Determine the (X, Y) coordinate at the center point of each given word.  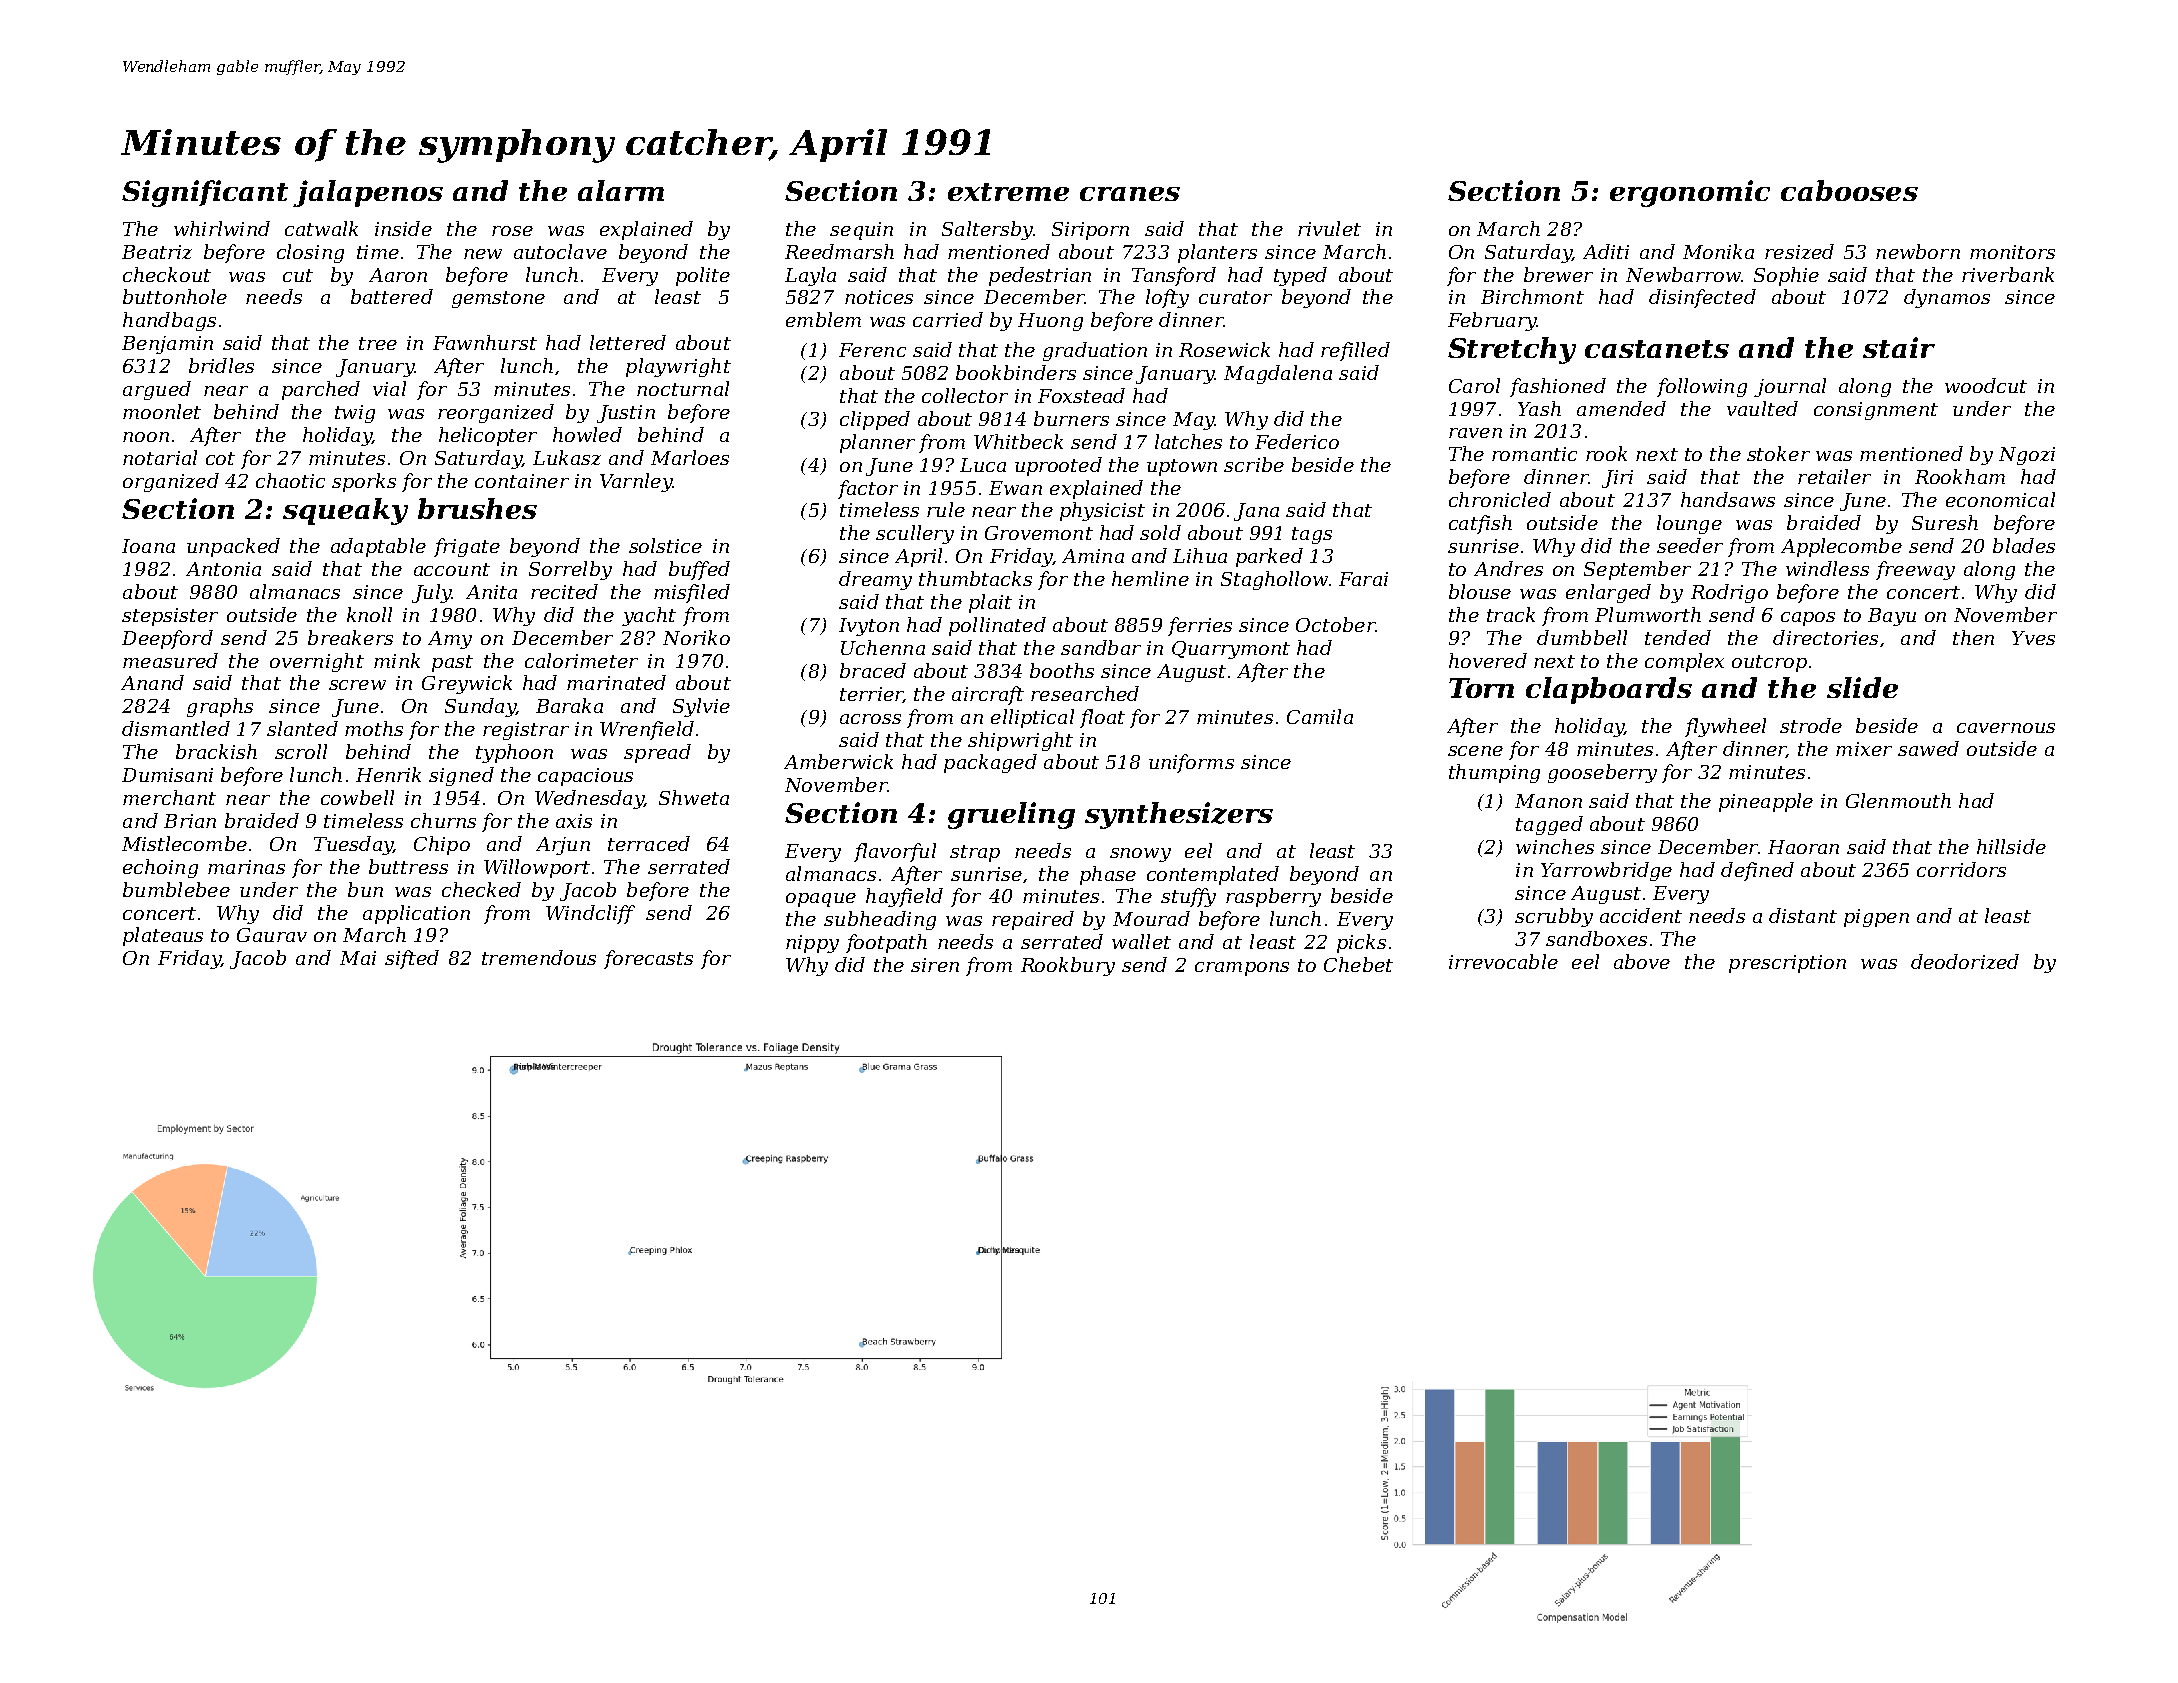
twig (355, 414)
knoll (369, 614)
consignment (1876, 411)
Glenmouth (1898, 800)
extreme (1008, 192)
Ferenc (872, 350)
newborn (1918, 251)
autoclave (560, 251)
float (1102, 718)
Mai (358, 958)
